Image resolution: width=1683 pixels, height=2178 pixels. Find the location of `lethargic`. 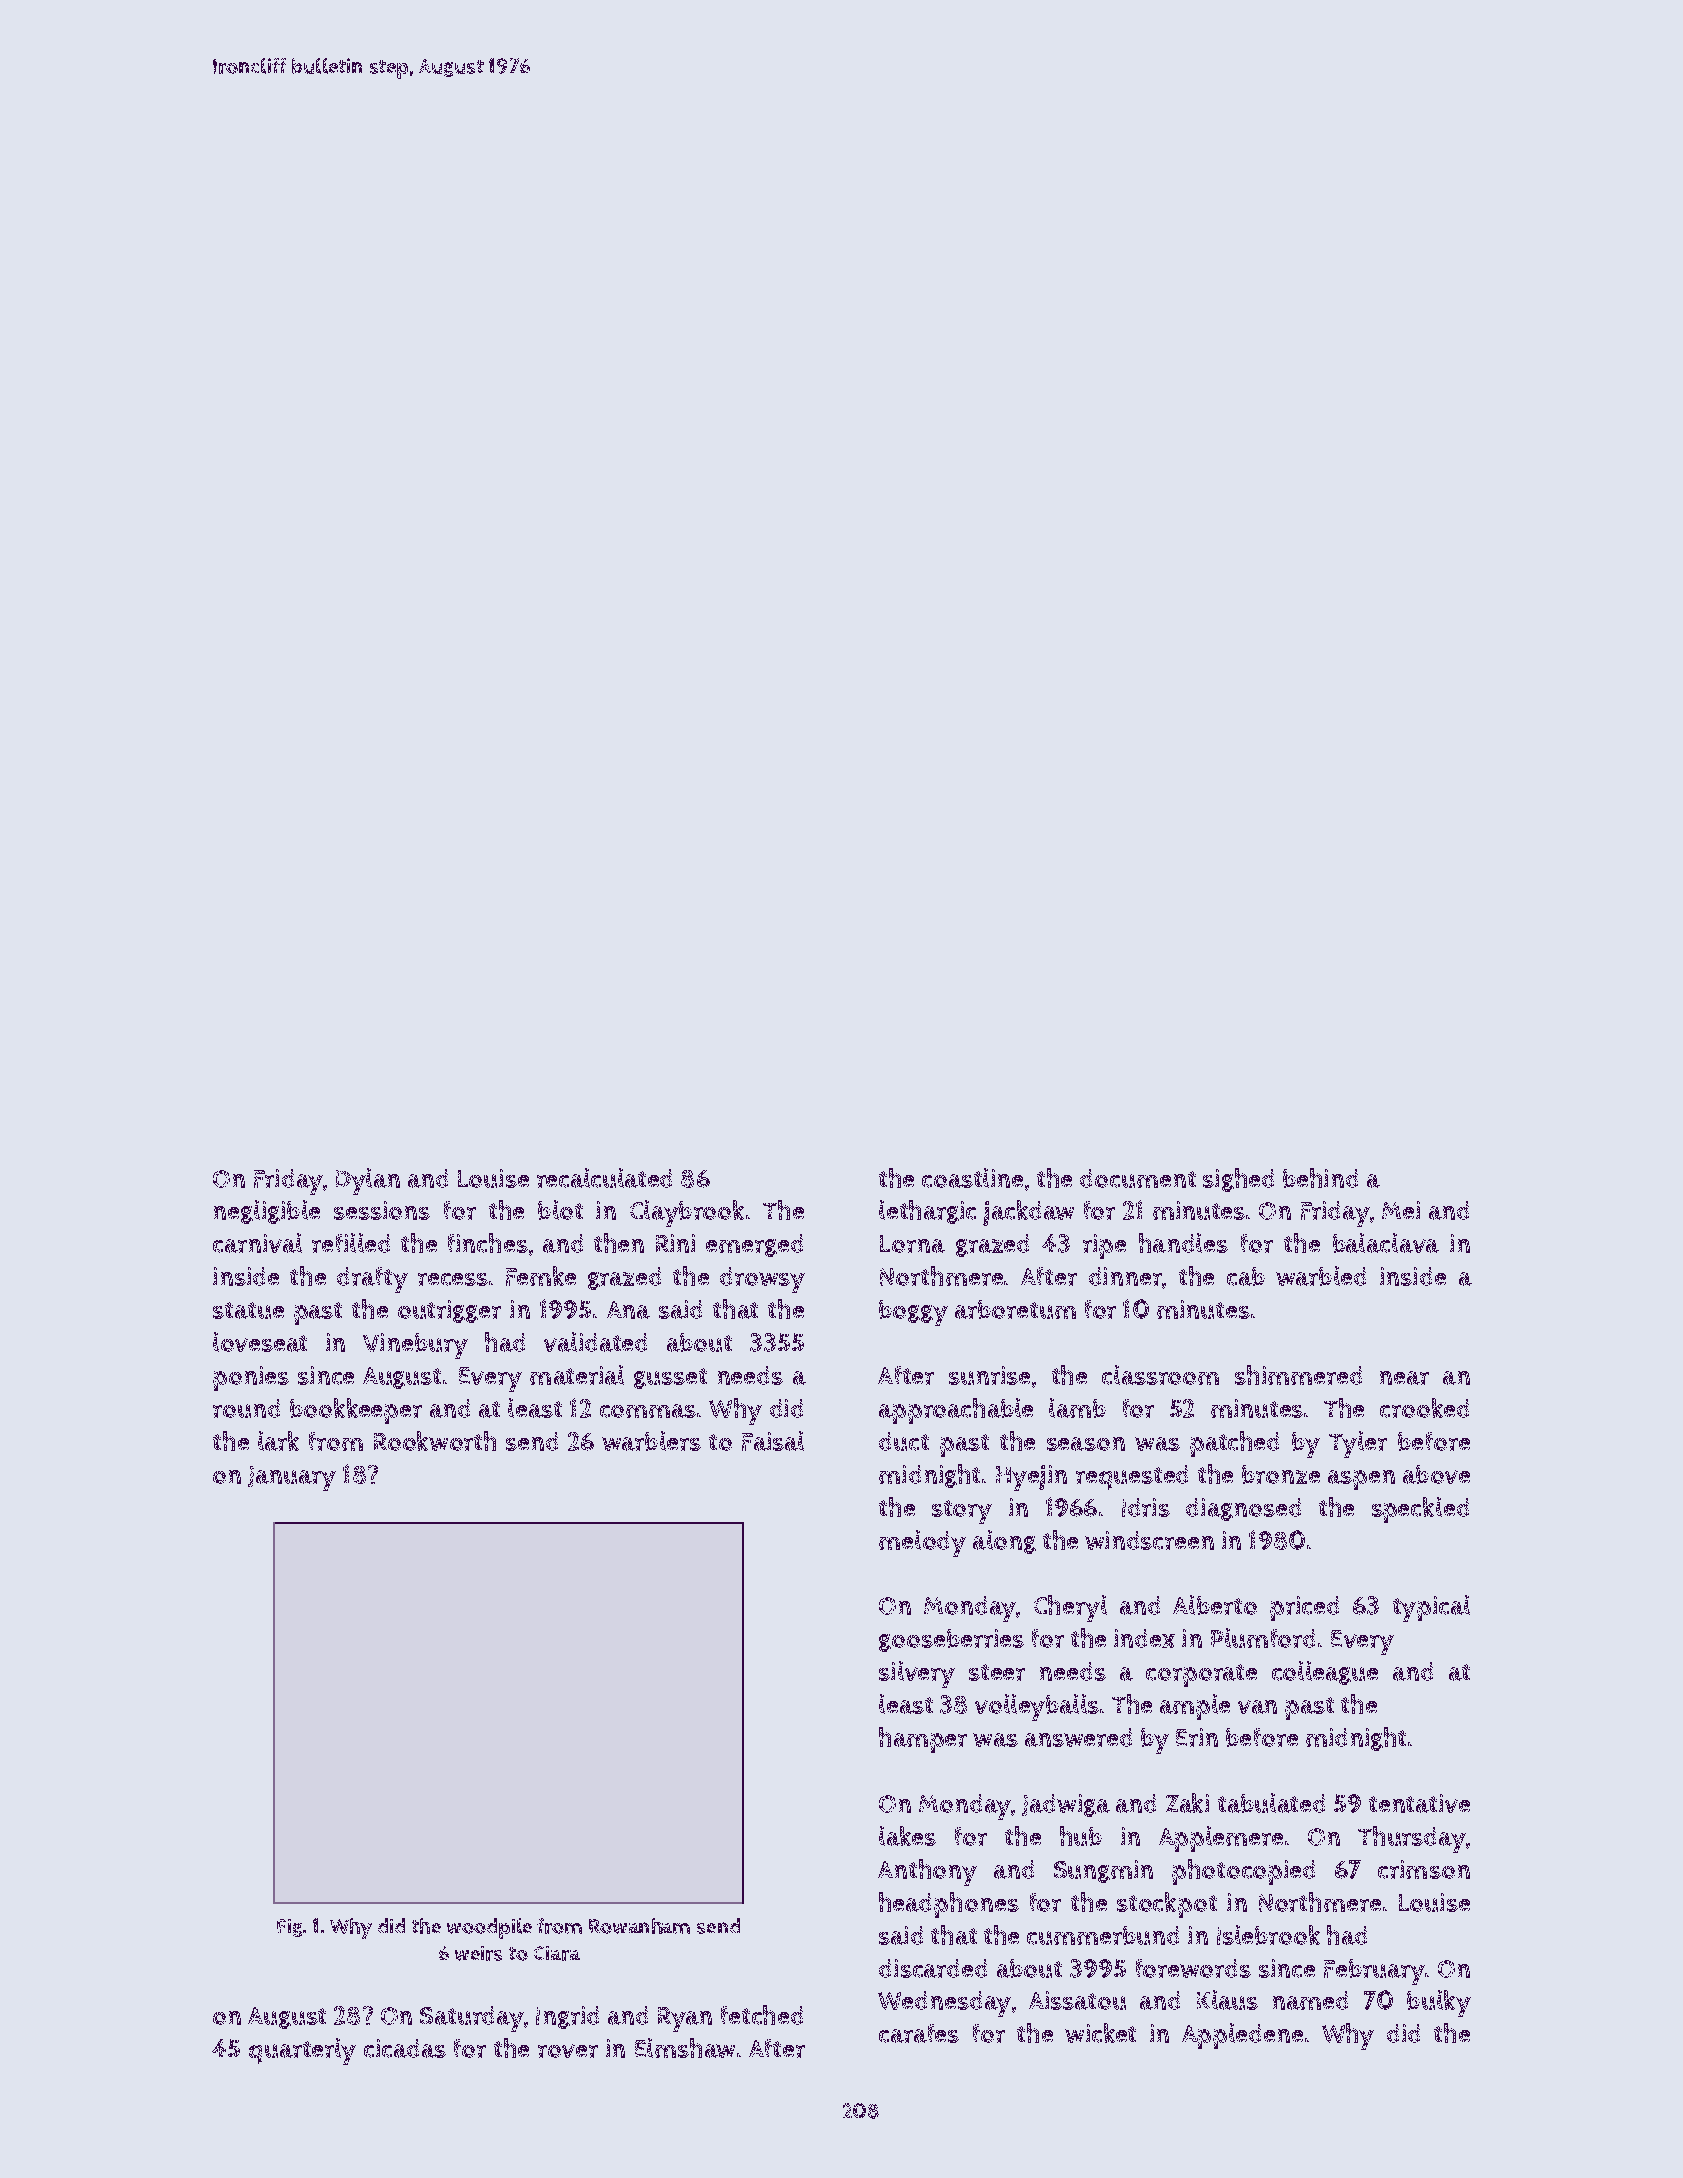

lethargic is located at coordinates (927, 1212).
